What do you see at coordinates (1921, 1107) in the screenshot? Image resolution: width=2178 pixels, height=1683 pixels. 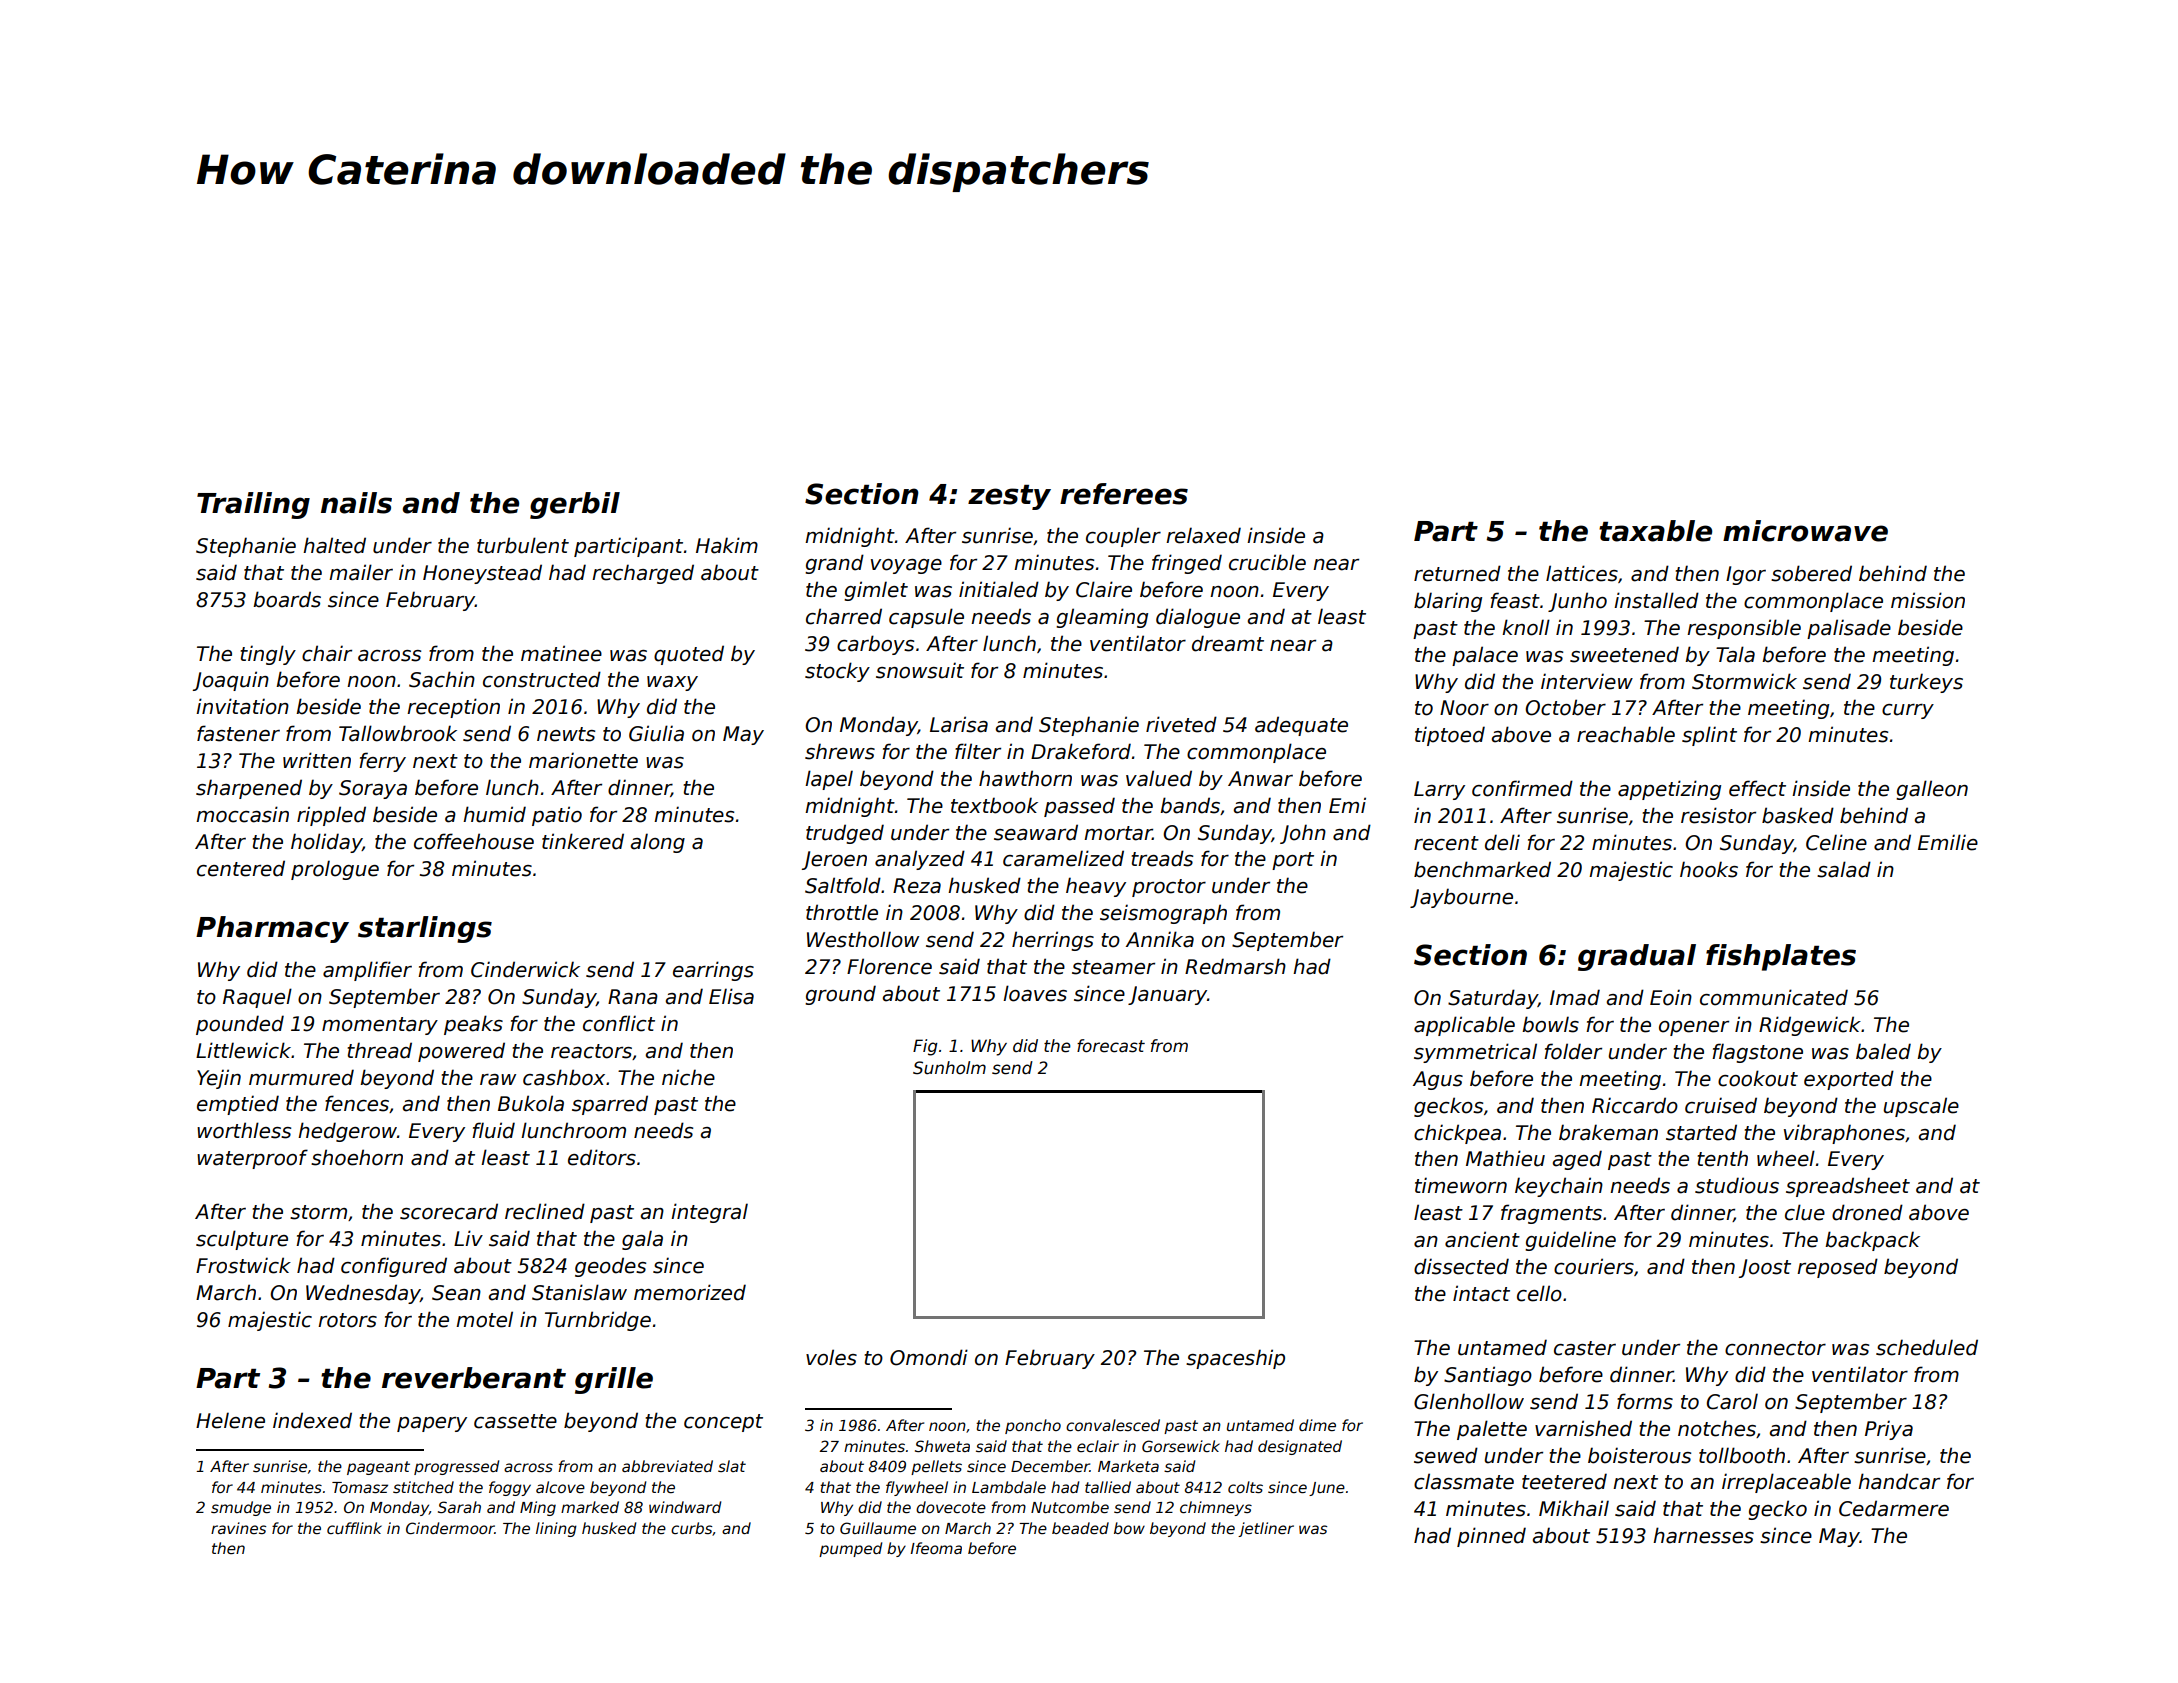 I see `upscale` at bounding box center [1921, 1107].
